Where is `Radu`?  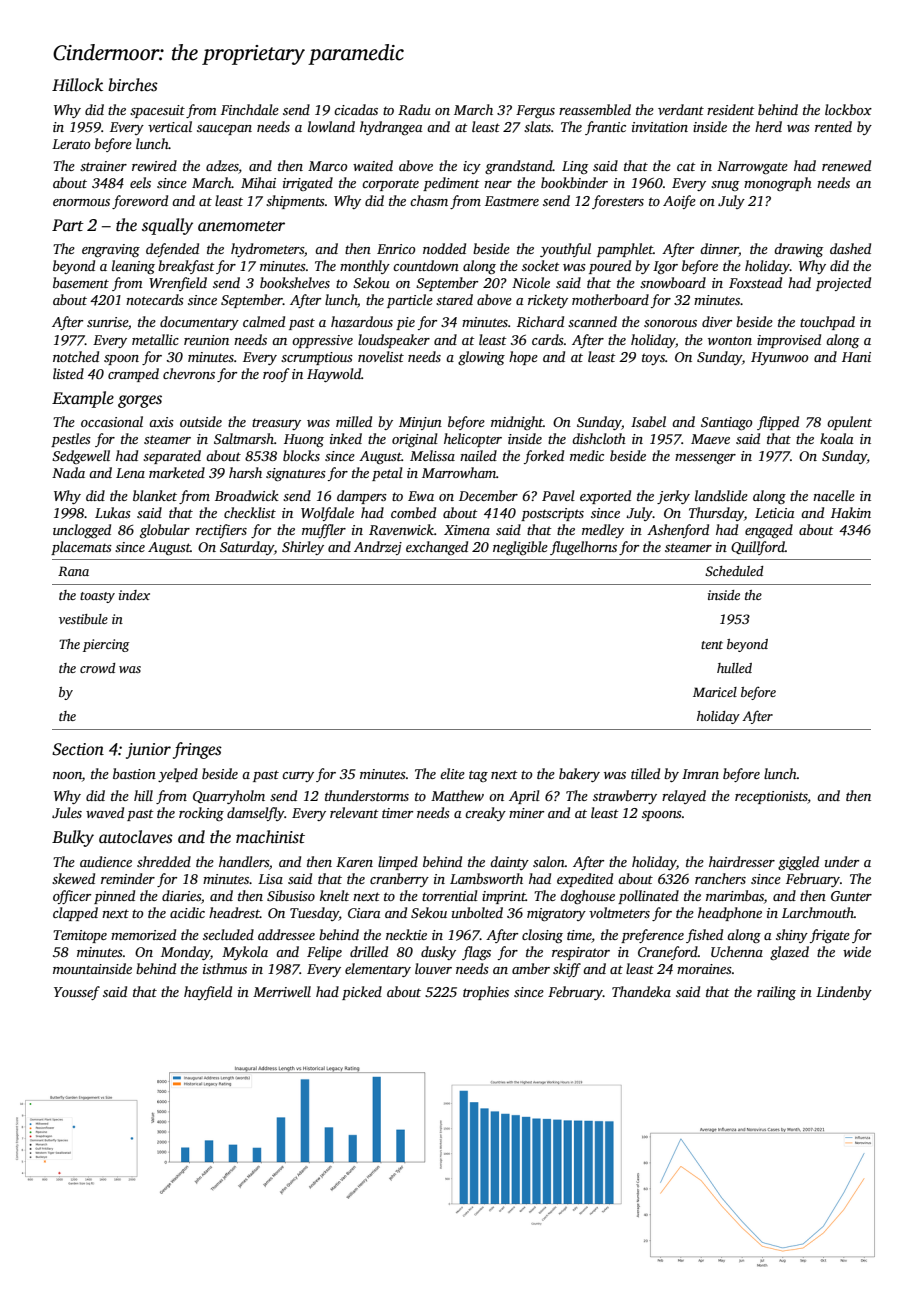 Radu is located at coordinates (414, 109).
